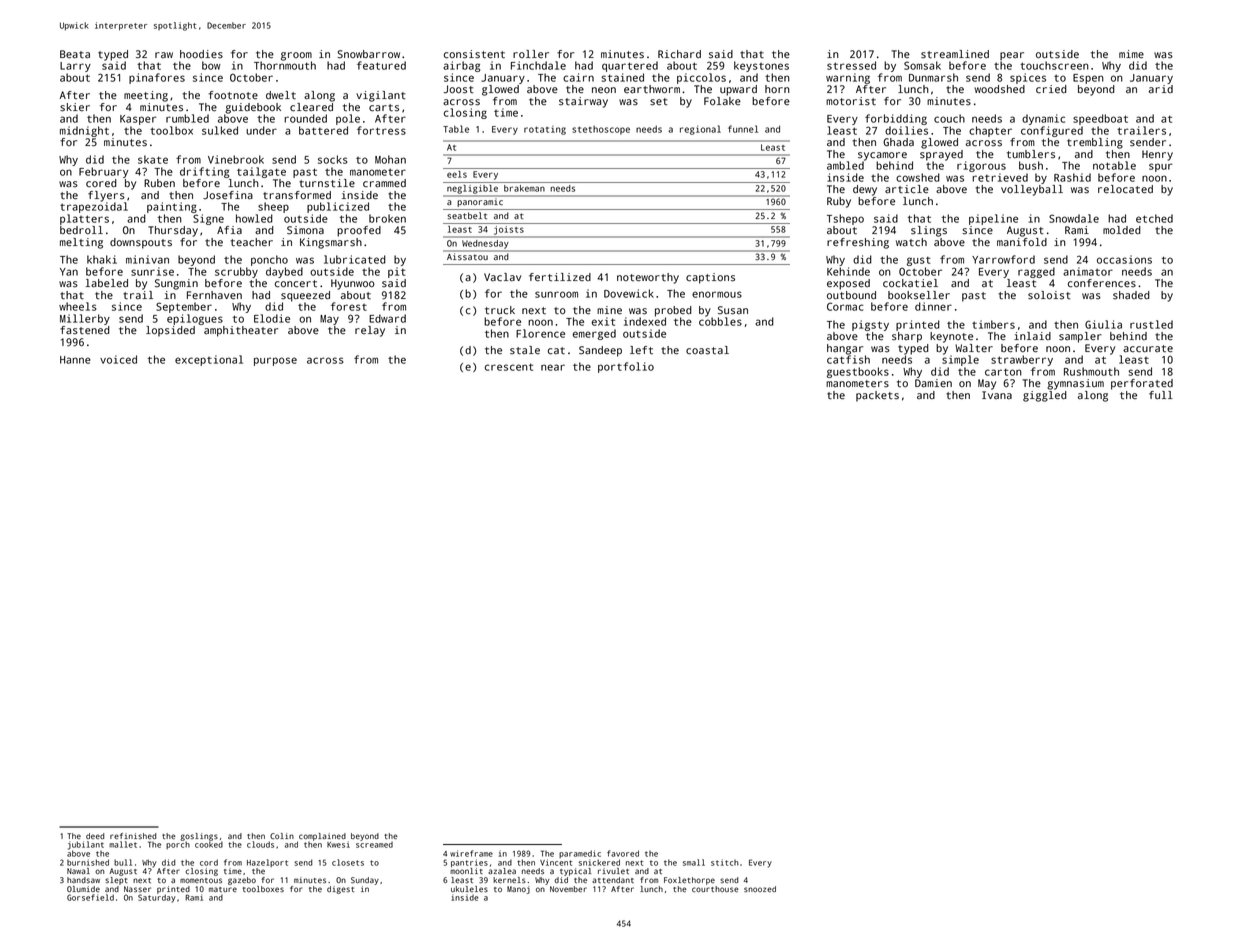  What do you see at coordinates (365, 881) in the screenshot?
I see `Sunday` at bounding box center [365, 881].
